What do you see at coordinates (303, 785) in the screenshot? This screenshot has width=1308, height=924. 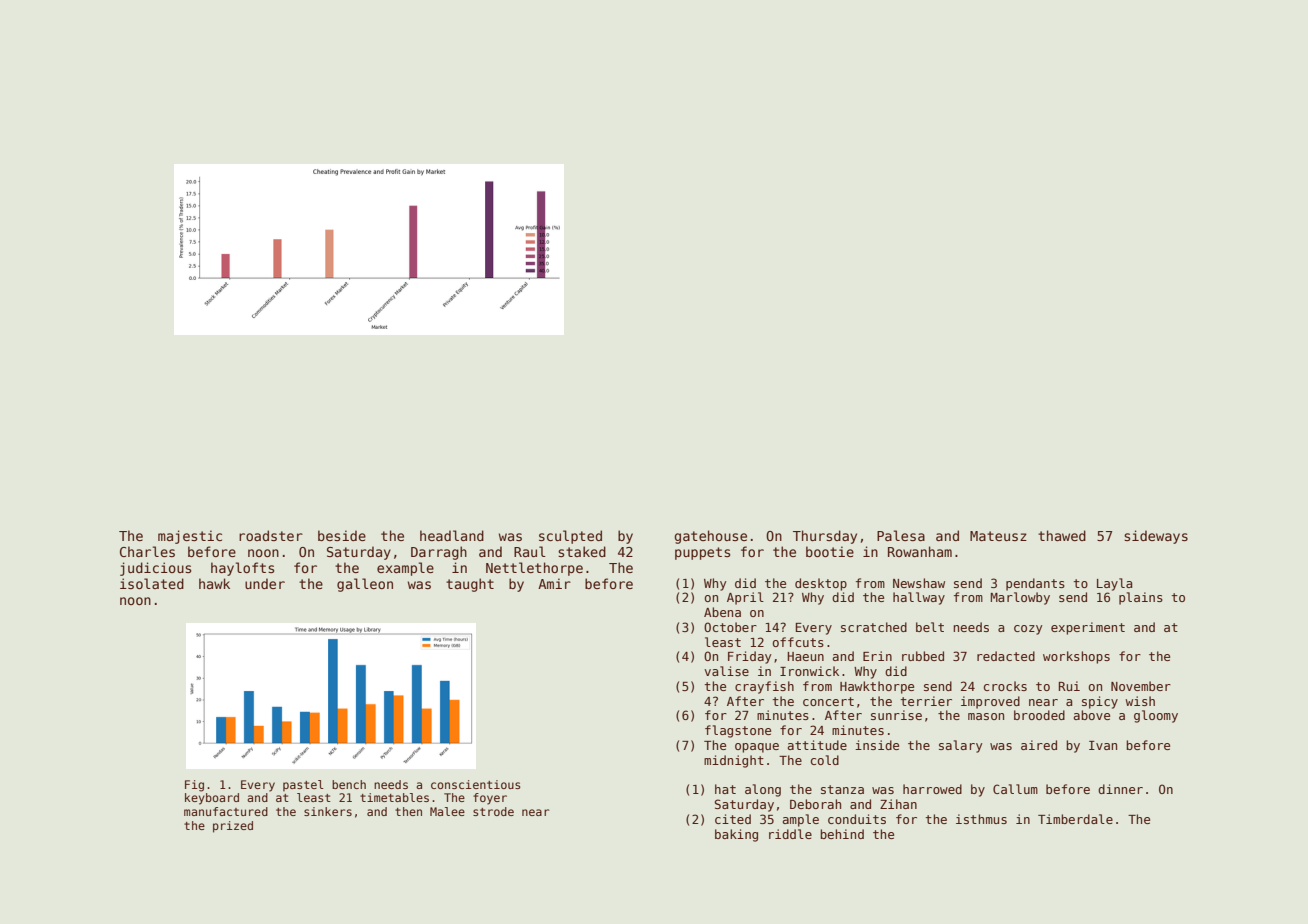 I see `pastel` at bounding box center [303, 785].
